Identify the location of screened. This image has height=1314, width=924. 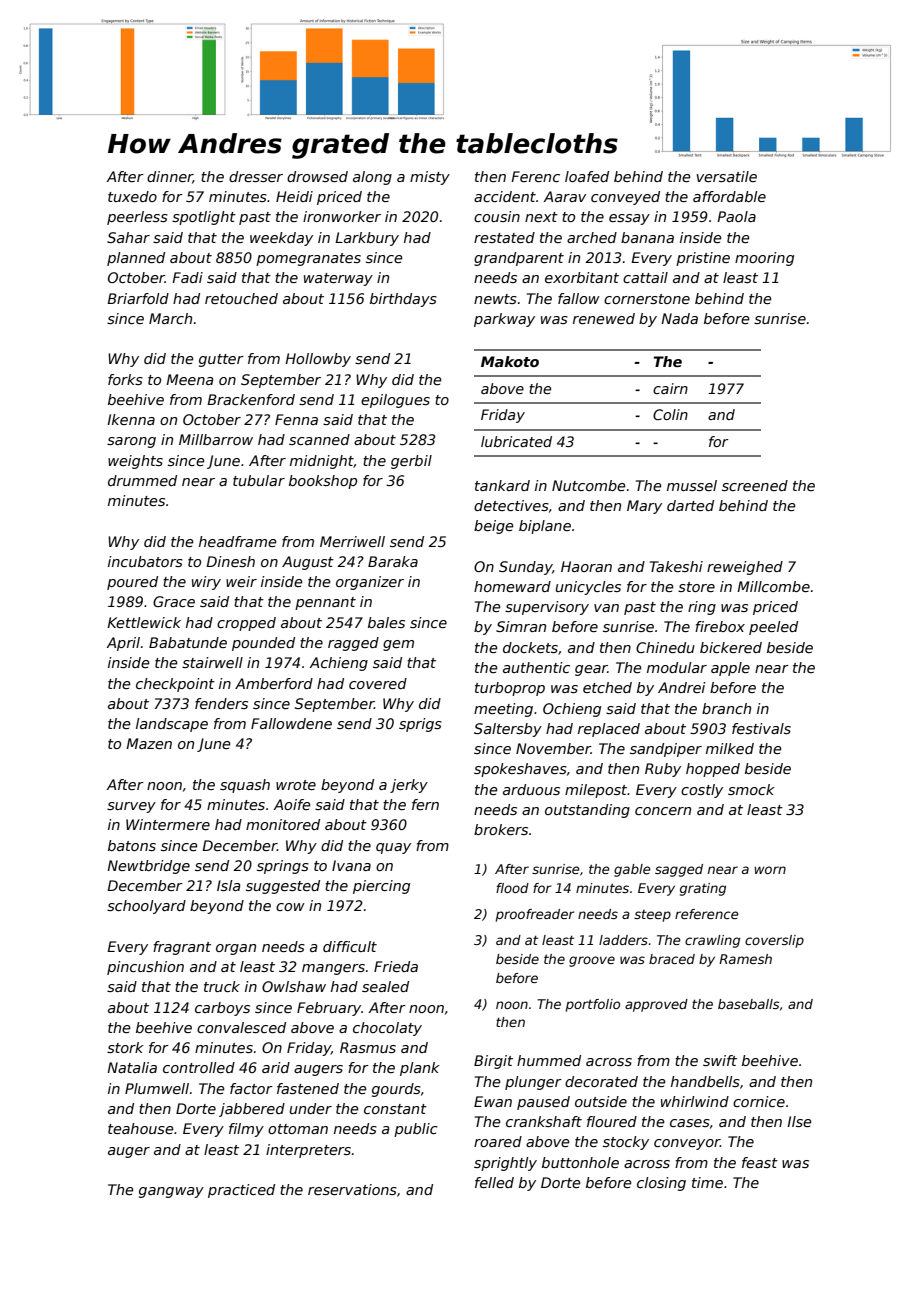
(755, 485).
